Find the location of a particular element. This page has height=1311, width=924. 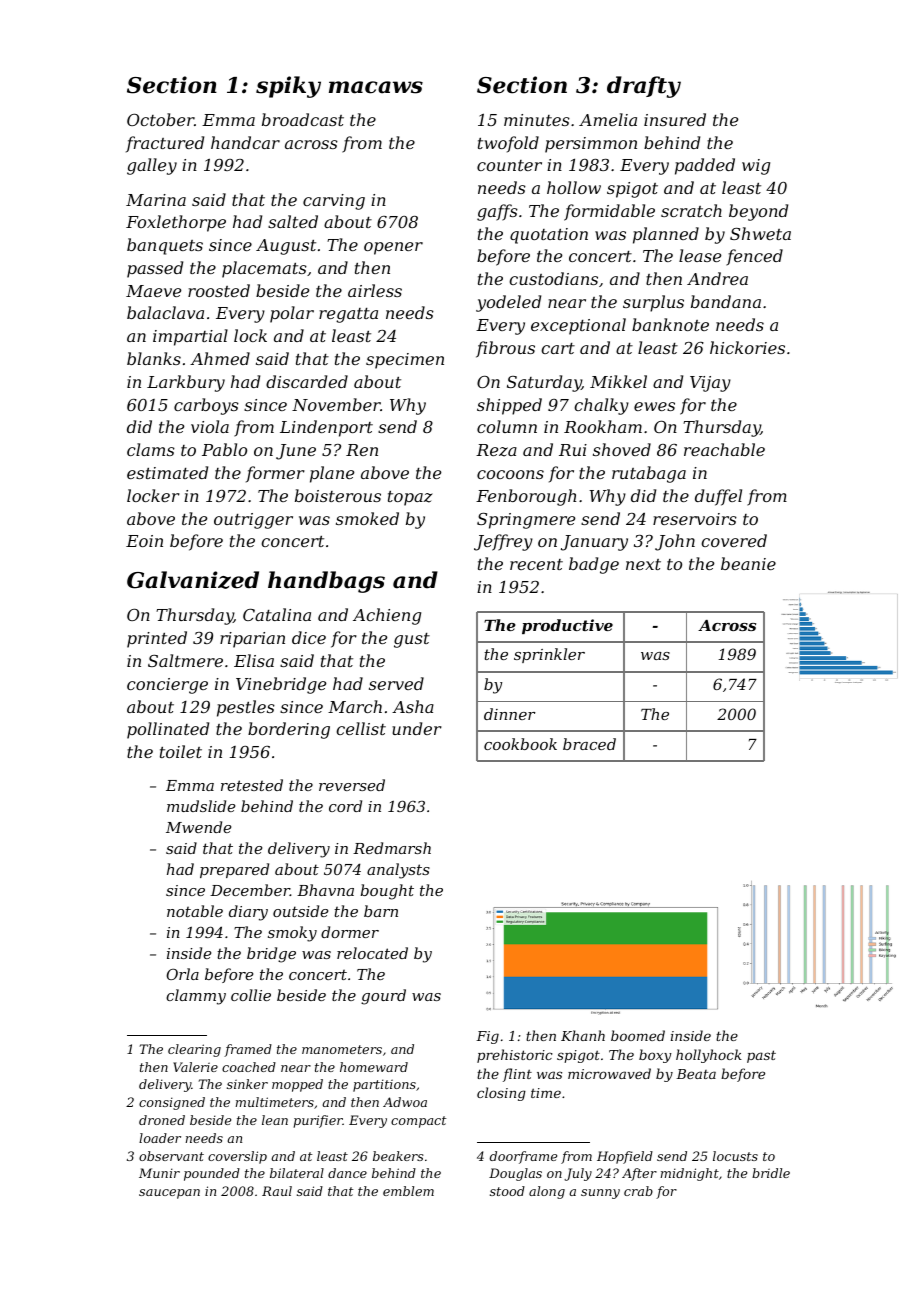

macaws is located at coordinates (376, 87).
